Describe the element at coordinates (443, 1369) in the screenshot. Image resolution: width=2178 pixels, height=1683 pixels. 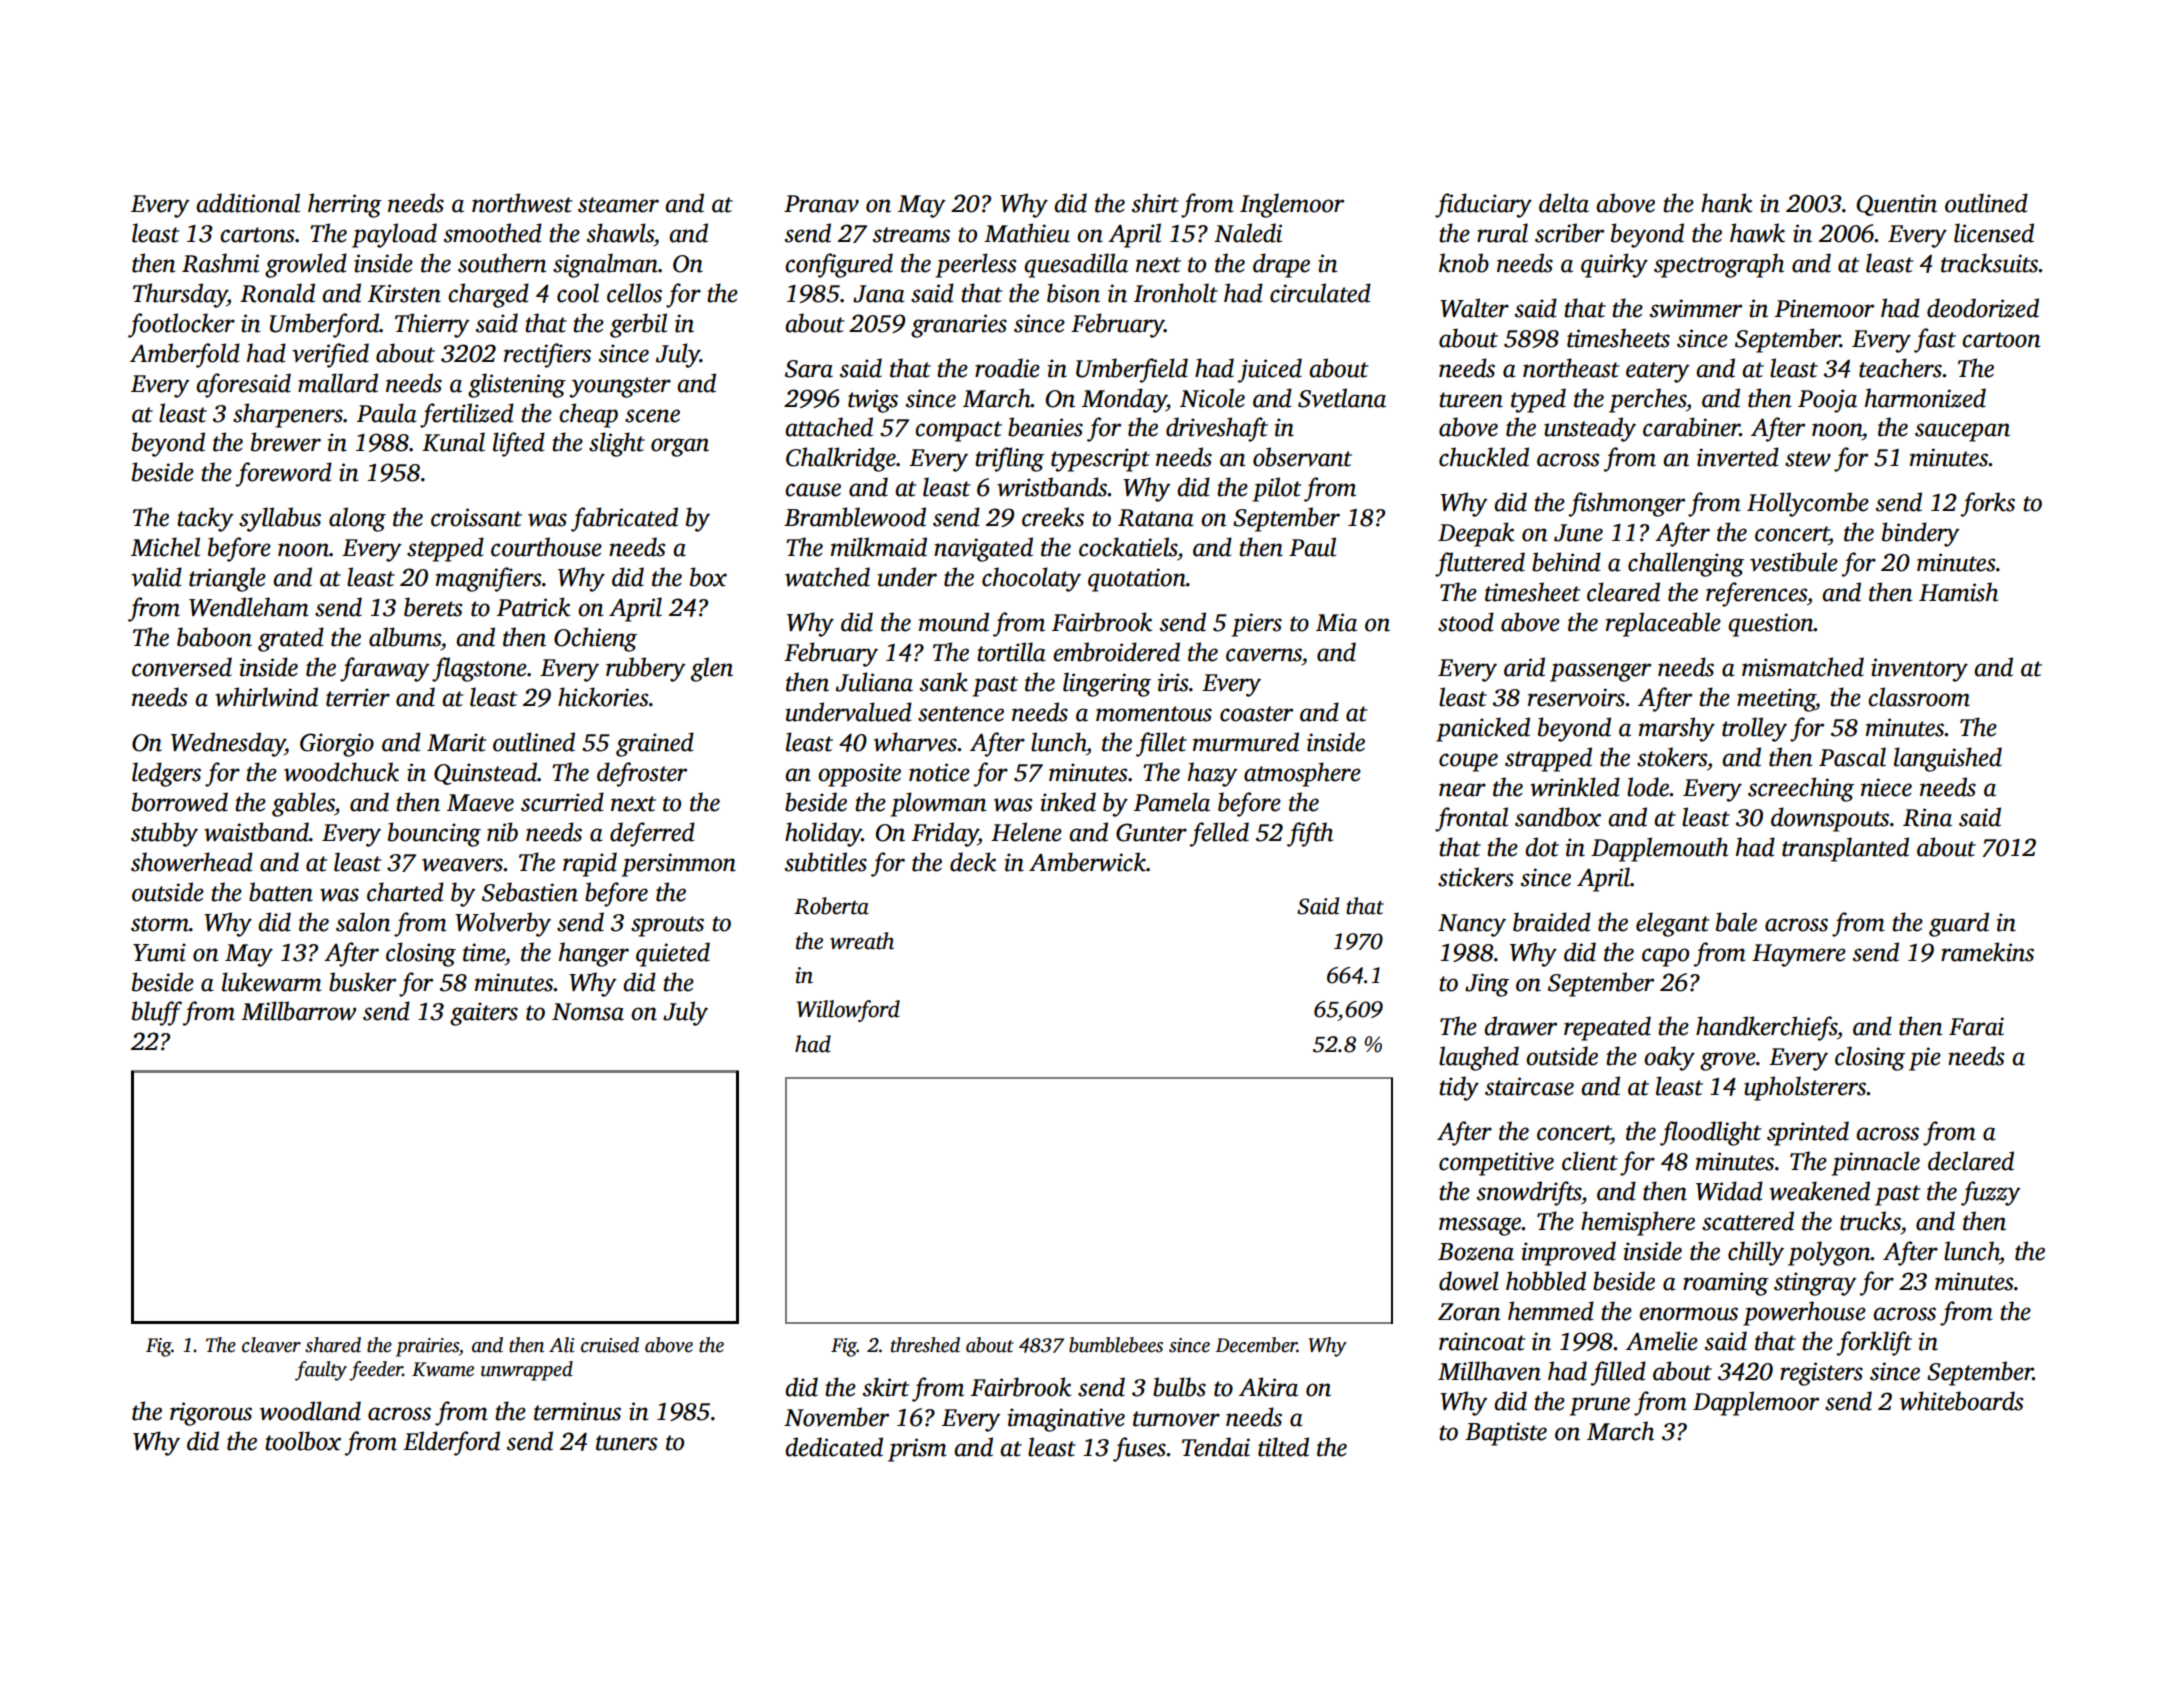
I see `Kwame` at that location.
